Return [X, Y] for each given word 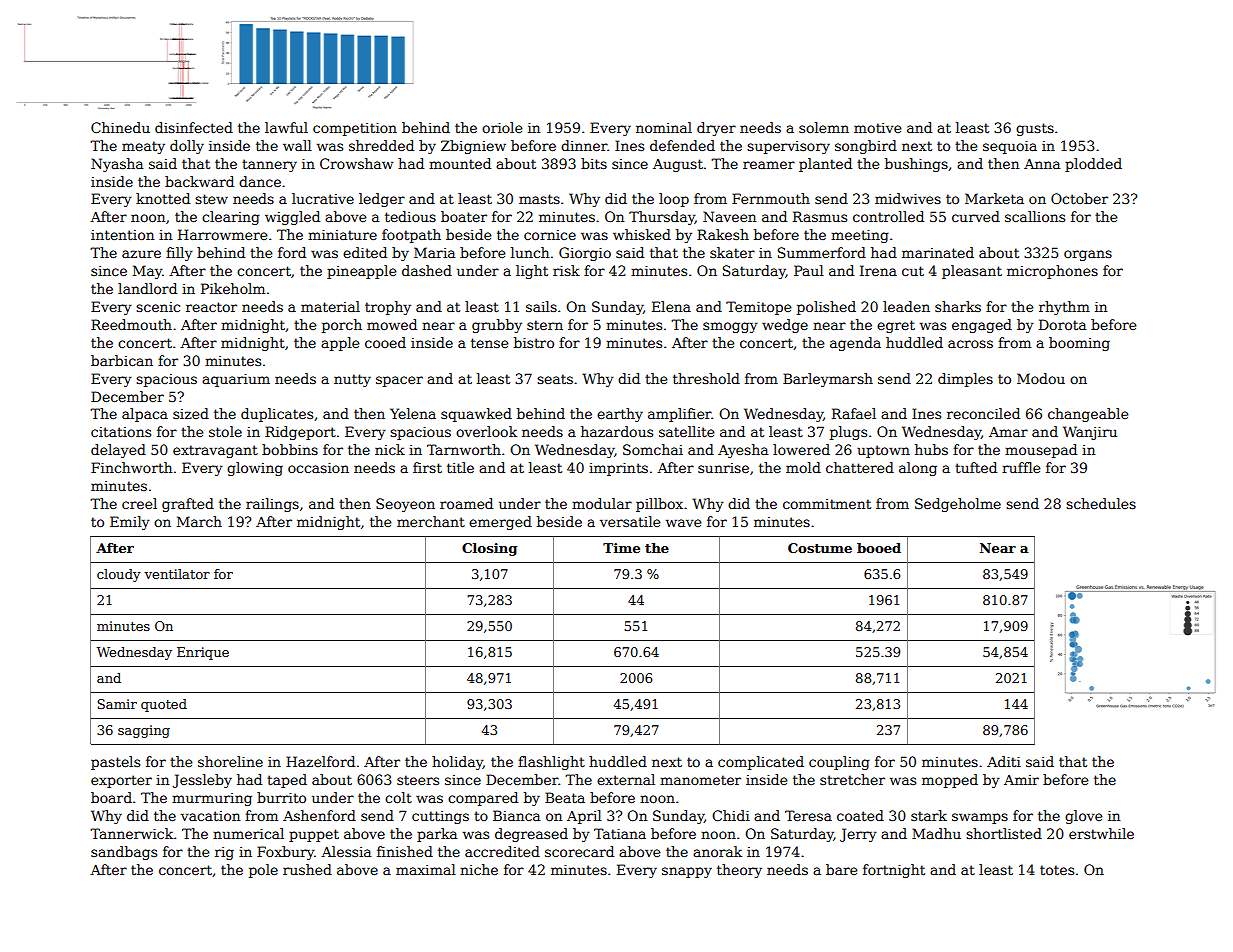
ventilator [177, 574]
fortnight [894, 871]
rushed [307, 869]
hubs [931, 449]
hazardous [617, 431]
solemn [824, 127]
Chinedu [120, 127]
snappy [687, 872]
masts [539, 199]
